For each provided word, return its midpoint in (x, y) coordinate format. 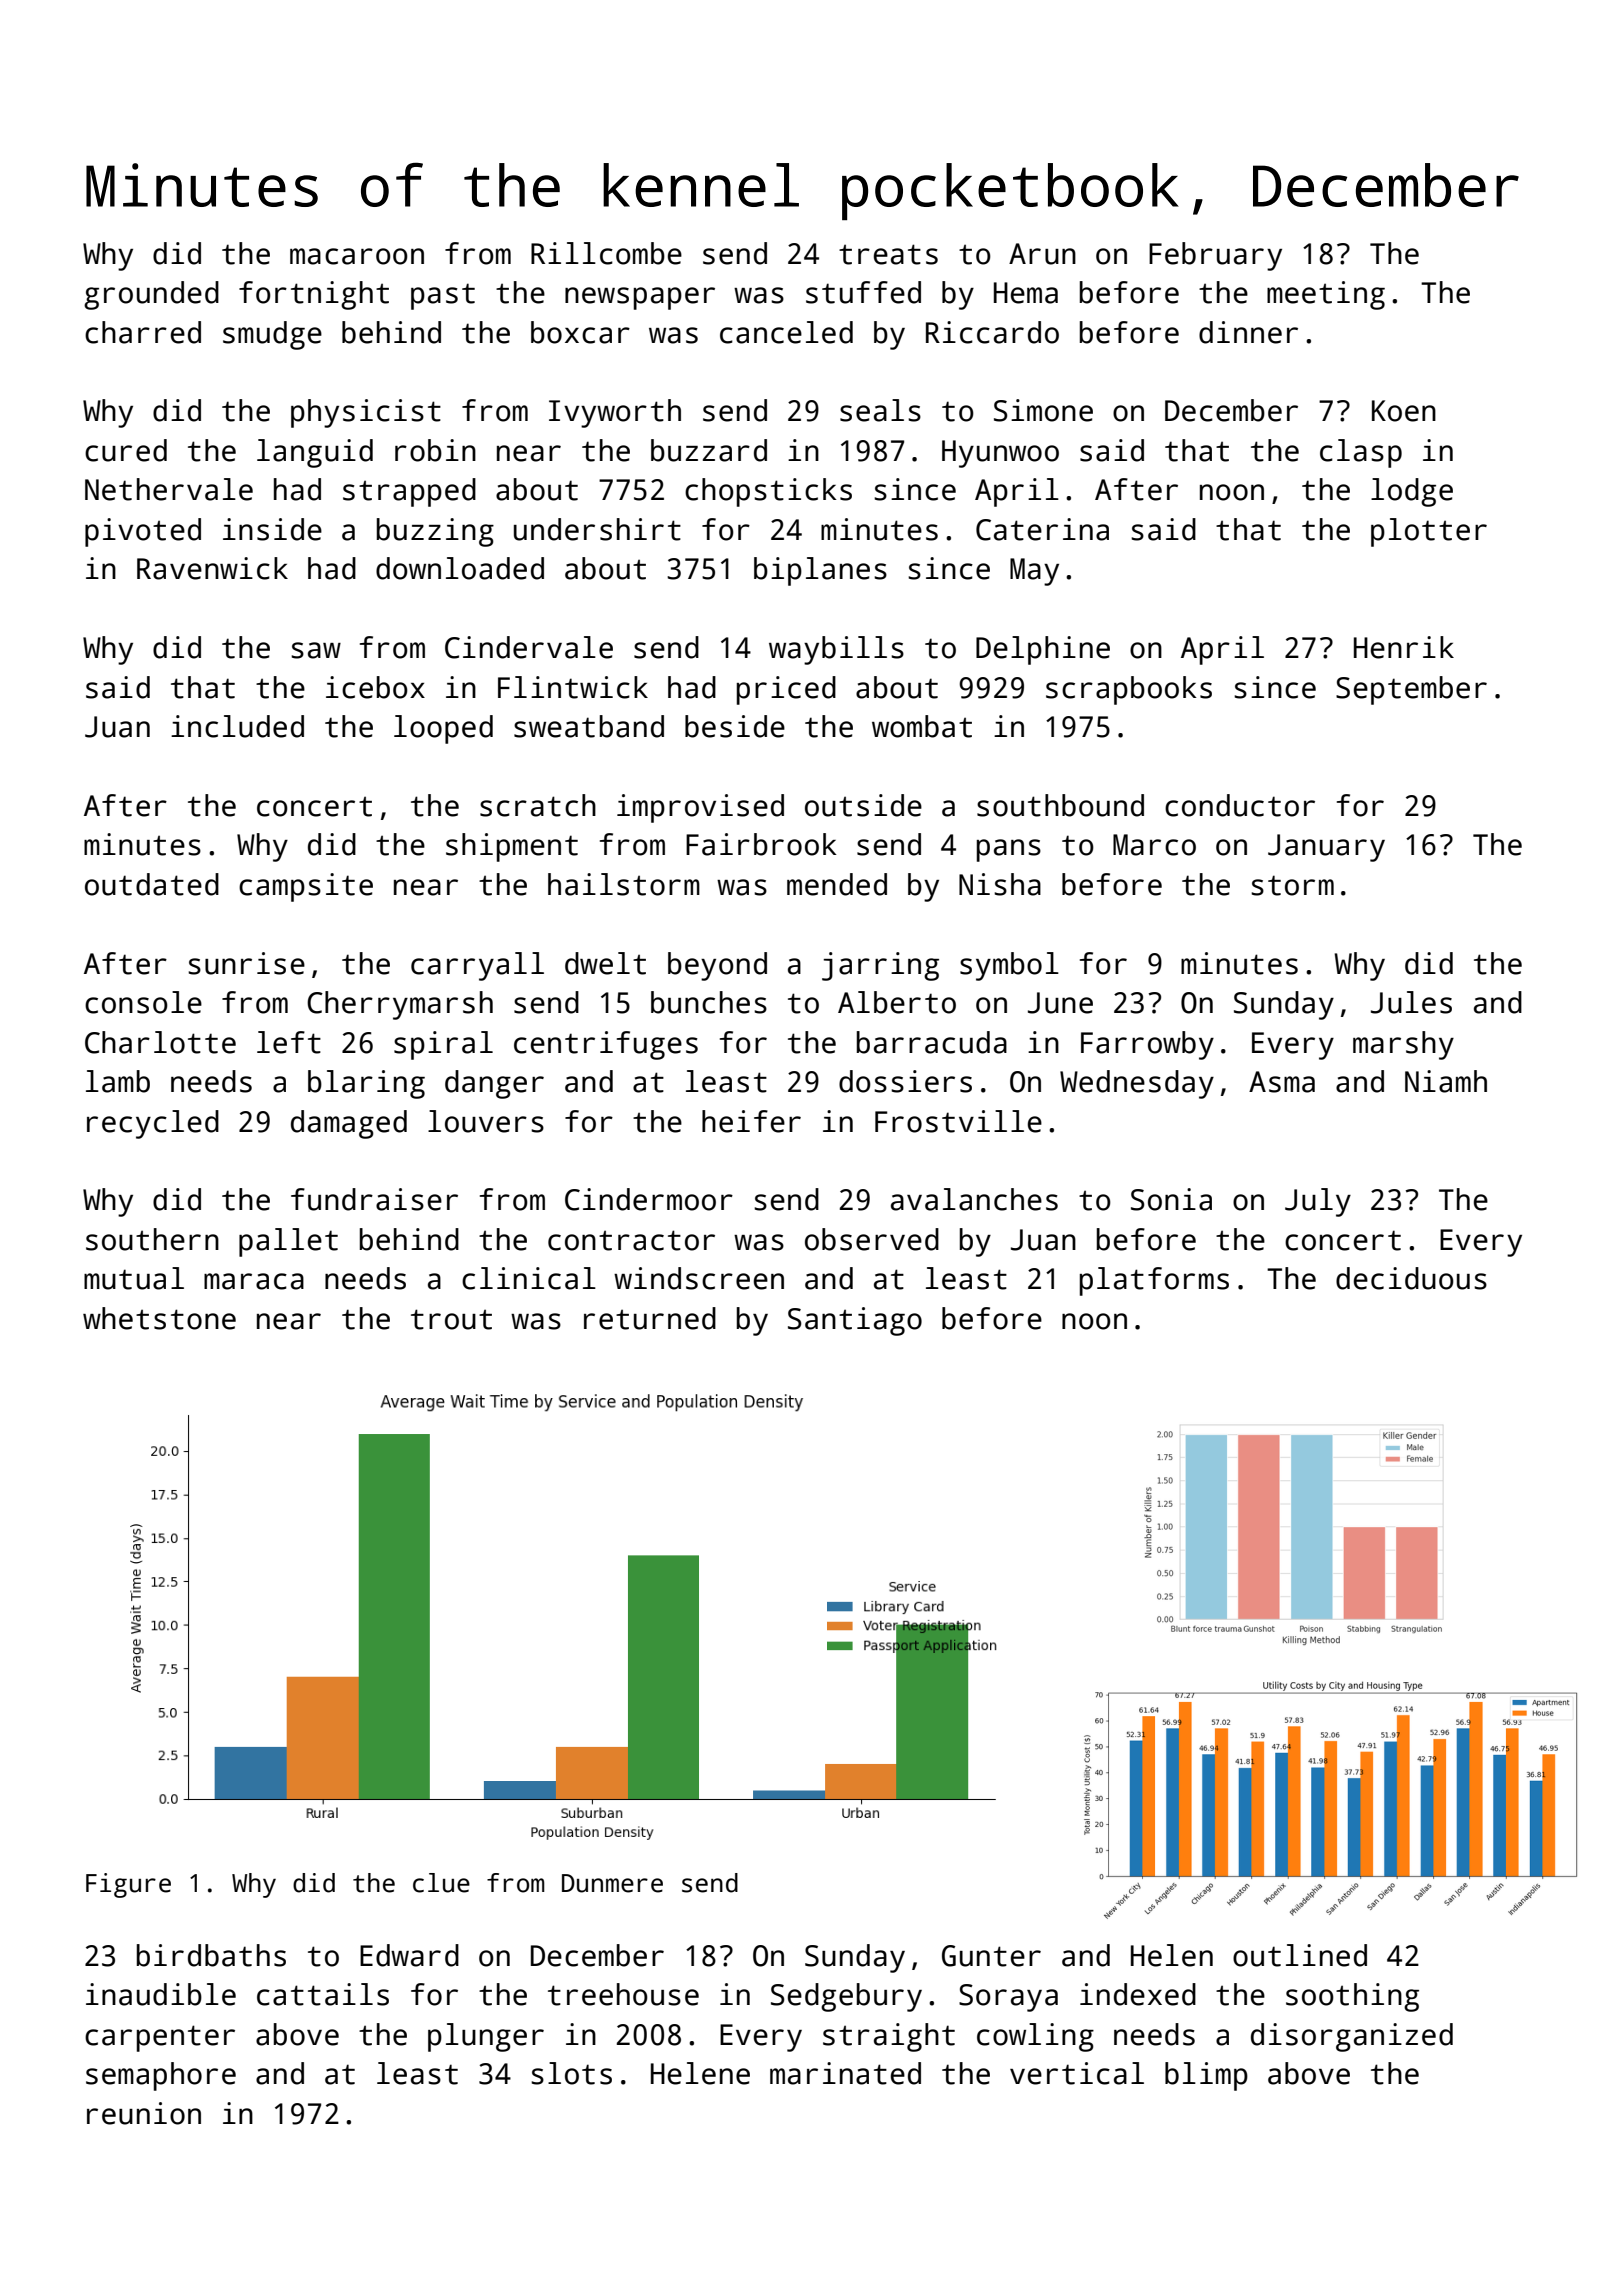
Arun (1042, 254)
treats (888, 254)
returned (650, 1318)
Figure (128, 1885)
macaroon (357, 256)
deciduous (1411, 1278)
